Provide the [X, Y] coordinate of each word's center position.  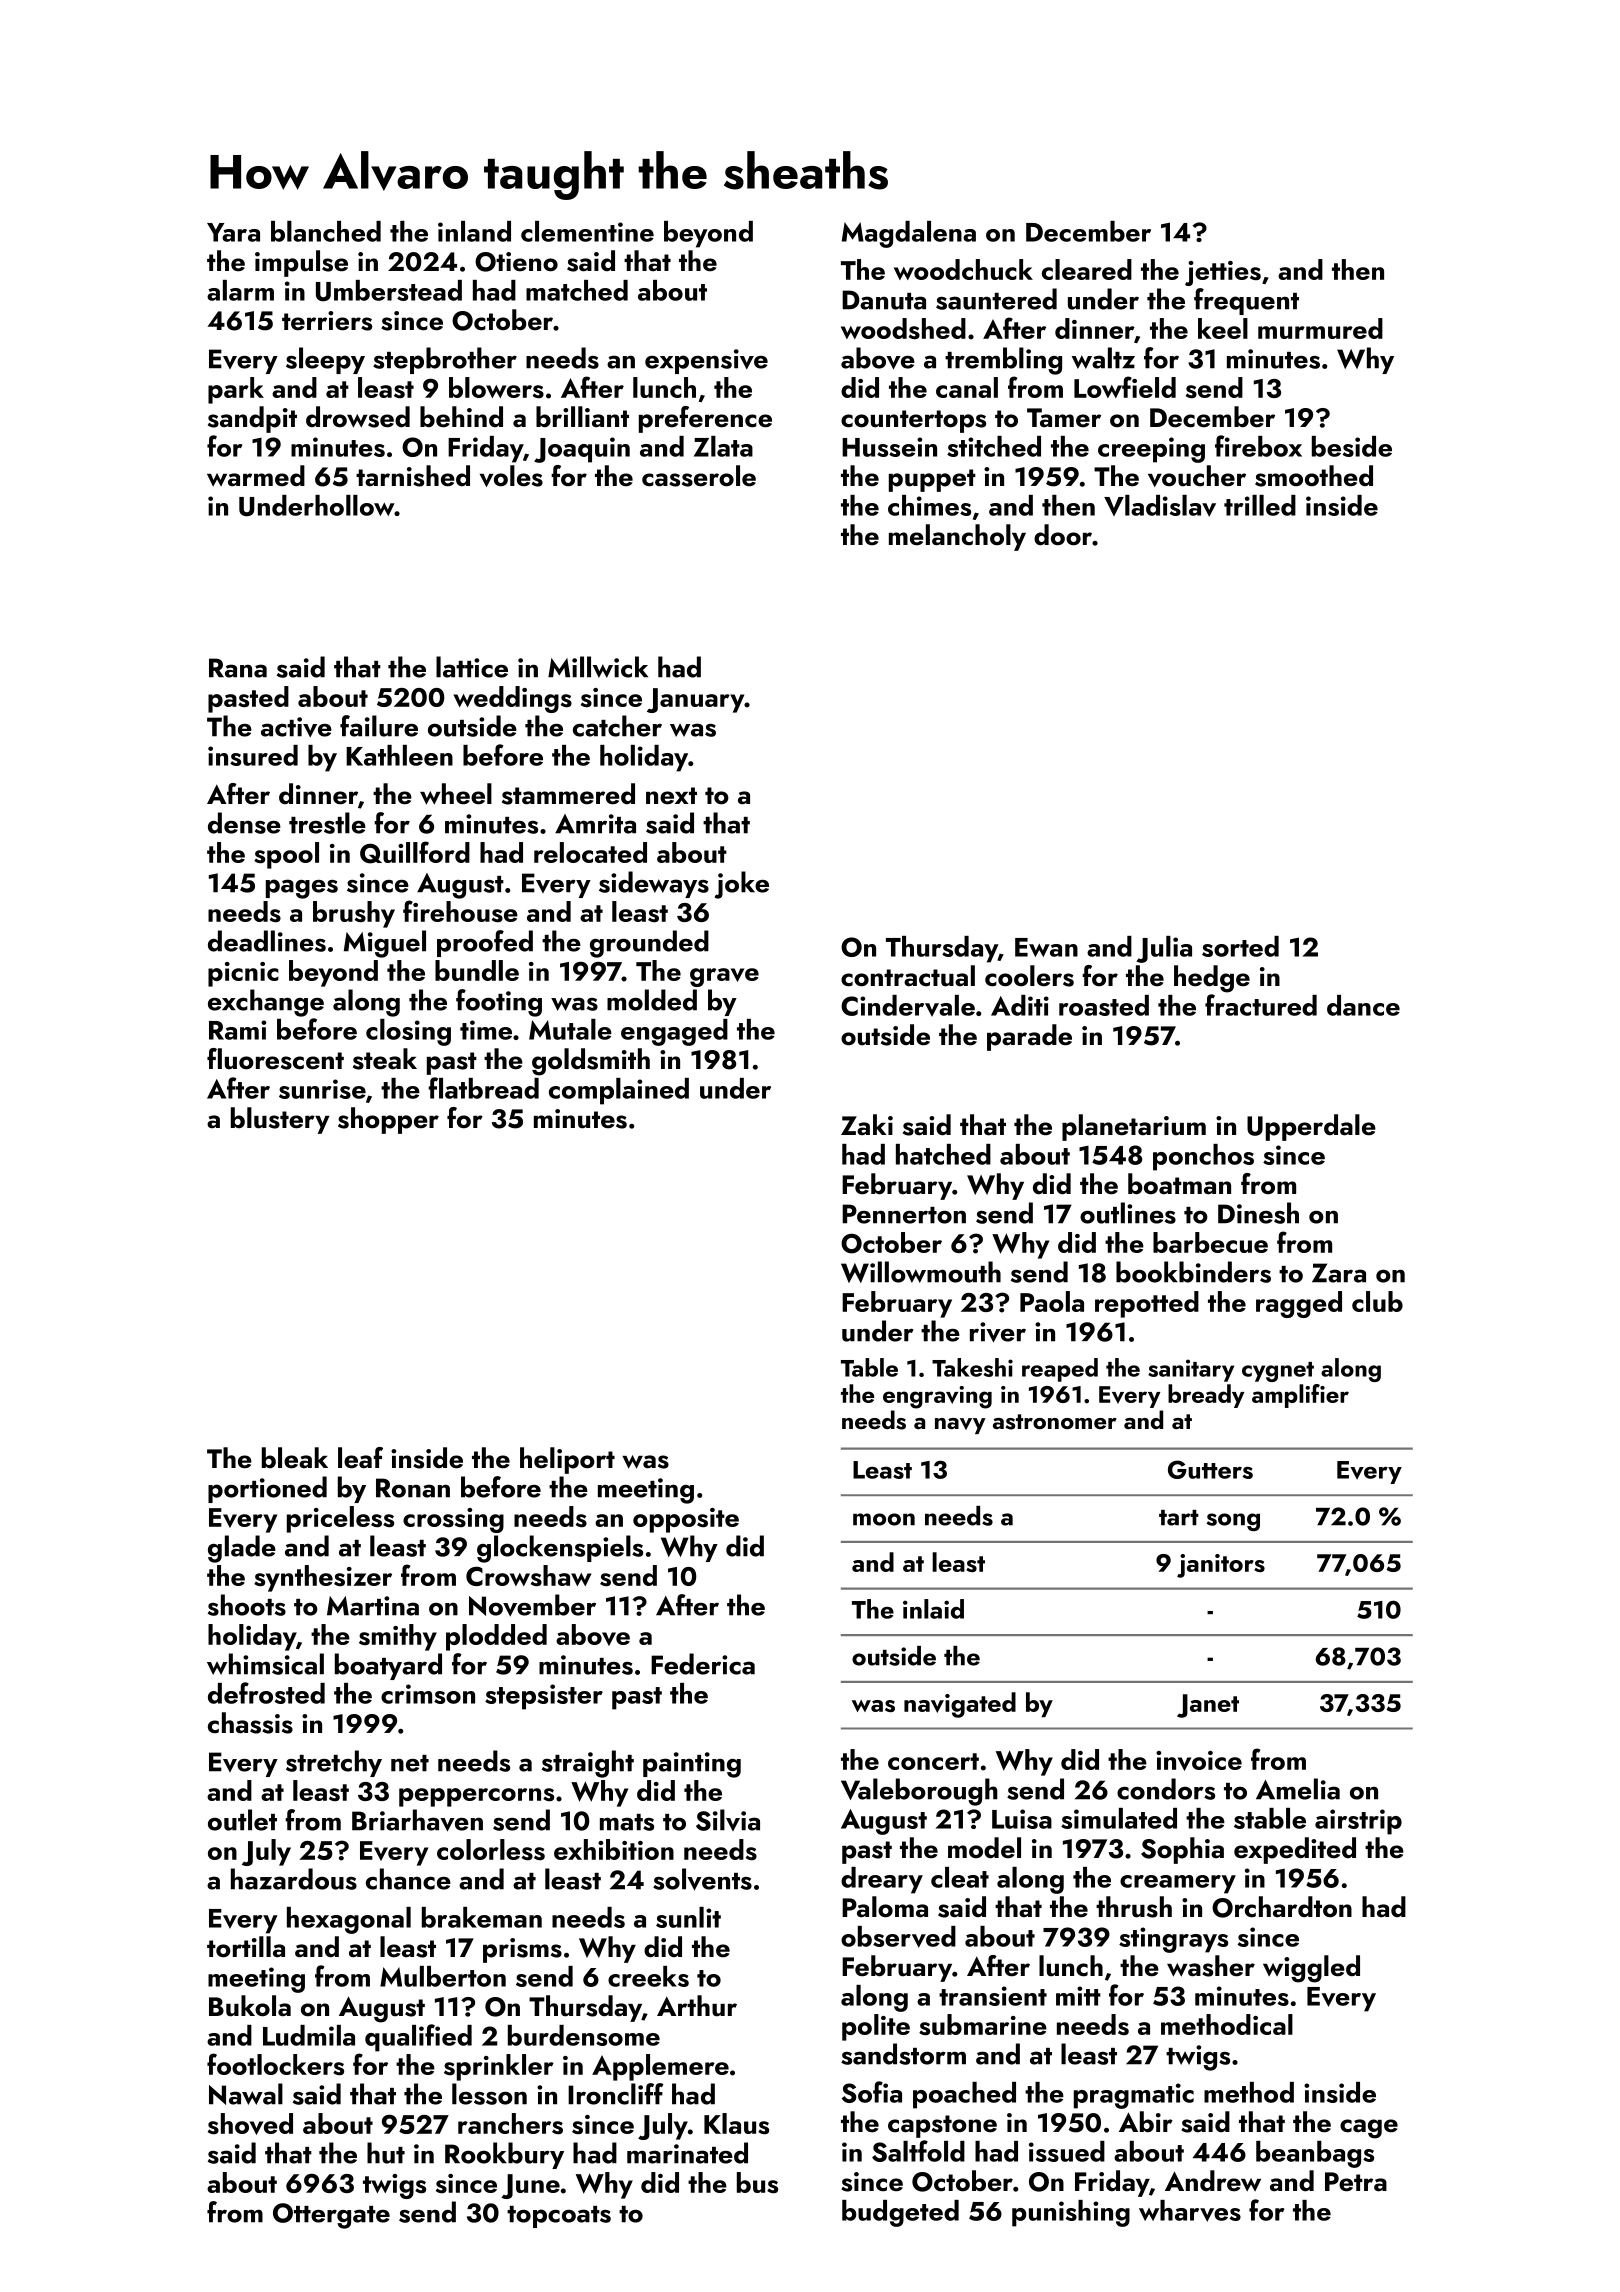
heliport [567, 1460]
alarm [240, 290]
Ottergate [331, 2216]
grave [724, 977]
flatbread [483, 1088]
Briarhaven [417, 1820]
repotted [1147, 1304]
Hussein [889, 447]
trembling [1003, 361]
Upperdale [1311, 1127]
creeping [1151, 450]
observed [898, 1937]
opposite [686, 1520]
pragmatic [1134, 2096]
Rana [238, 668]
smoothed [1314, 476]
